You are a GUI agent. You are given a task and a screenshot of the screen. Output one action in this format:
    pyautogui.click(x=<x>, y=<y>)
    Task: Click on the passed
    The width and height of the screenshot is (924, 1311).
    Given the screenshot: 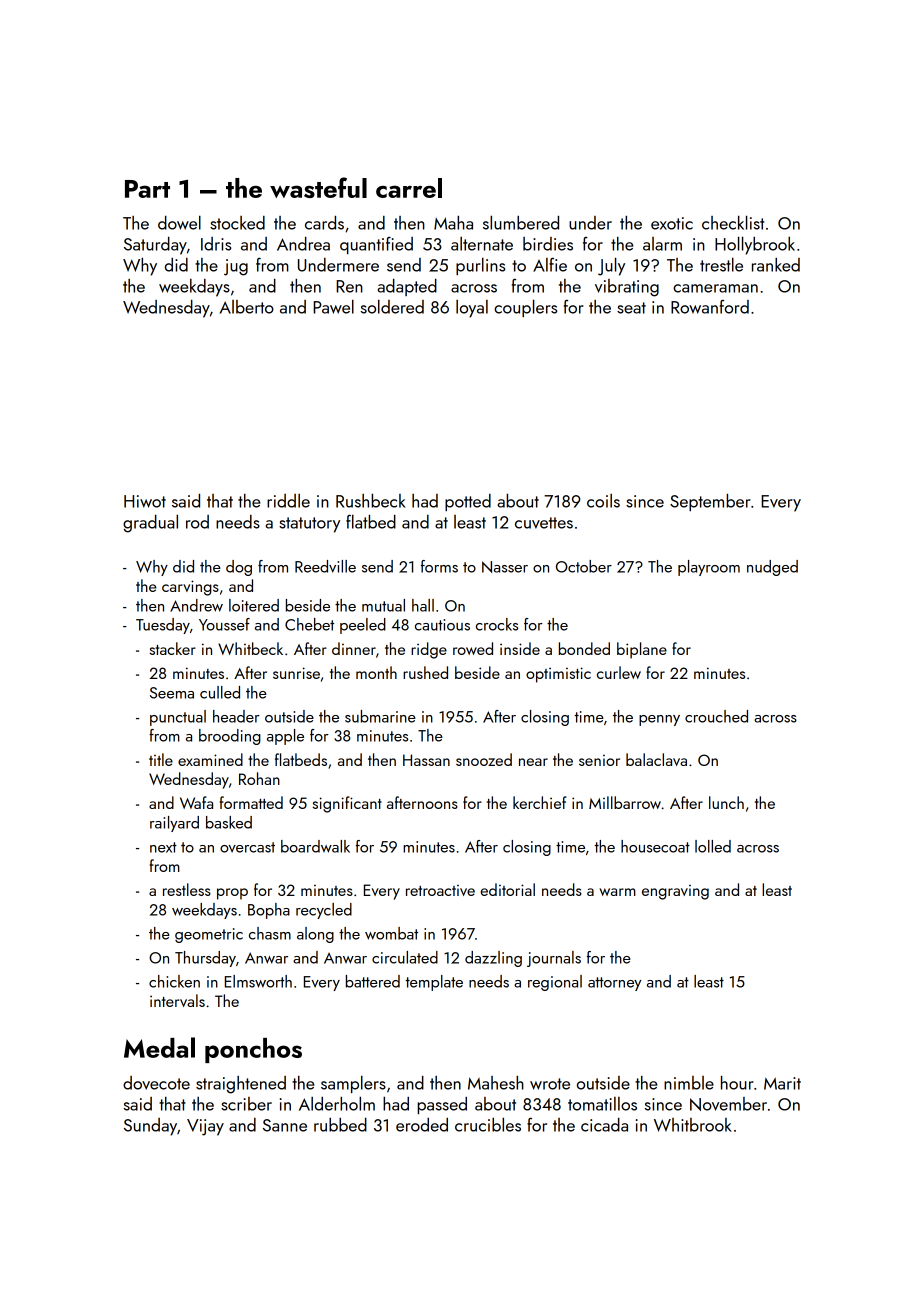 What is the action you would take?
    pyautogui.click(x=442, y=1105)
